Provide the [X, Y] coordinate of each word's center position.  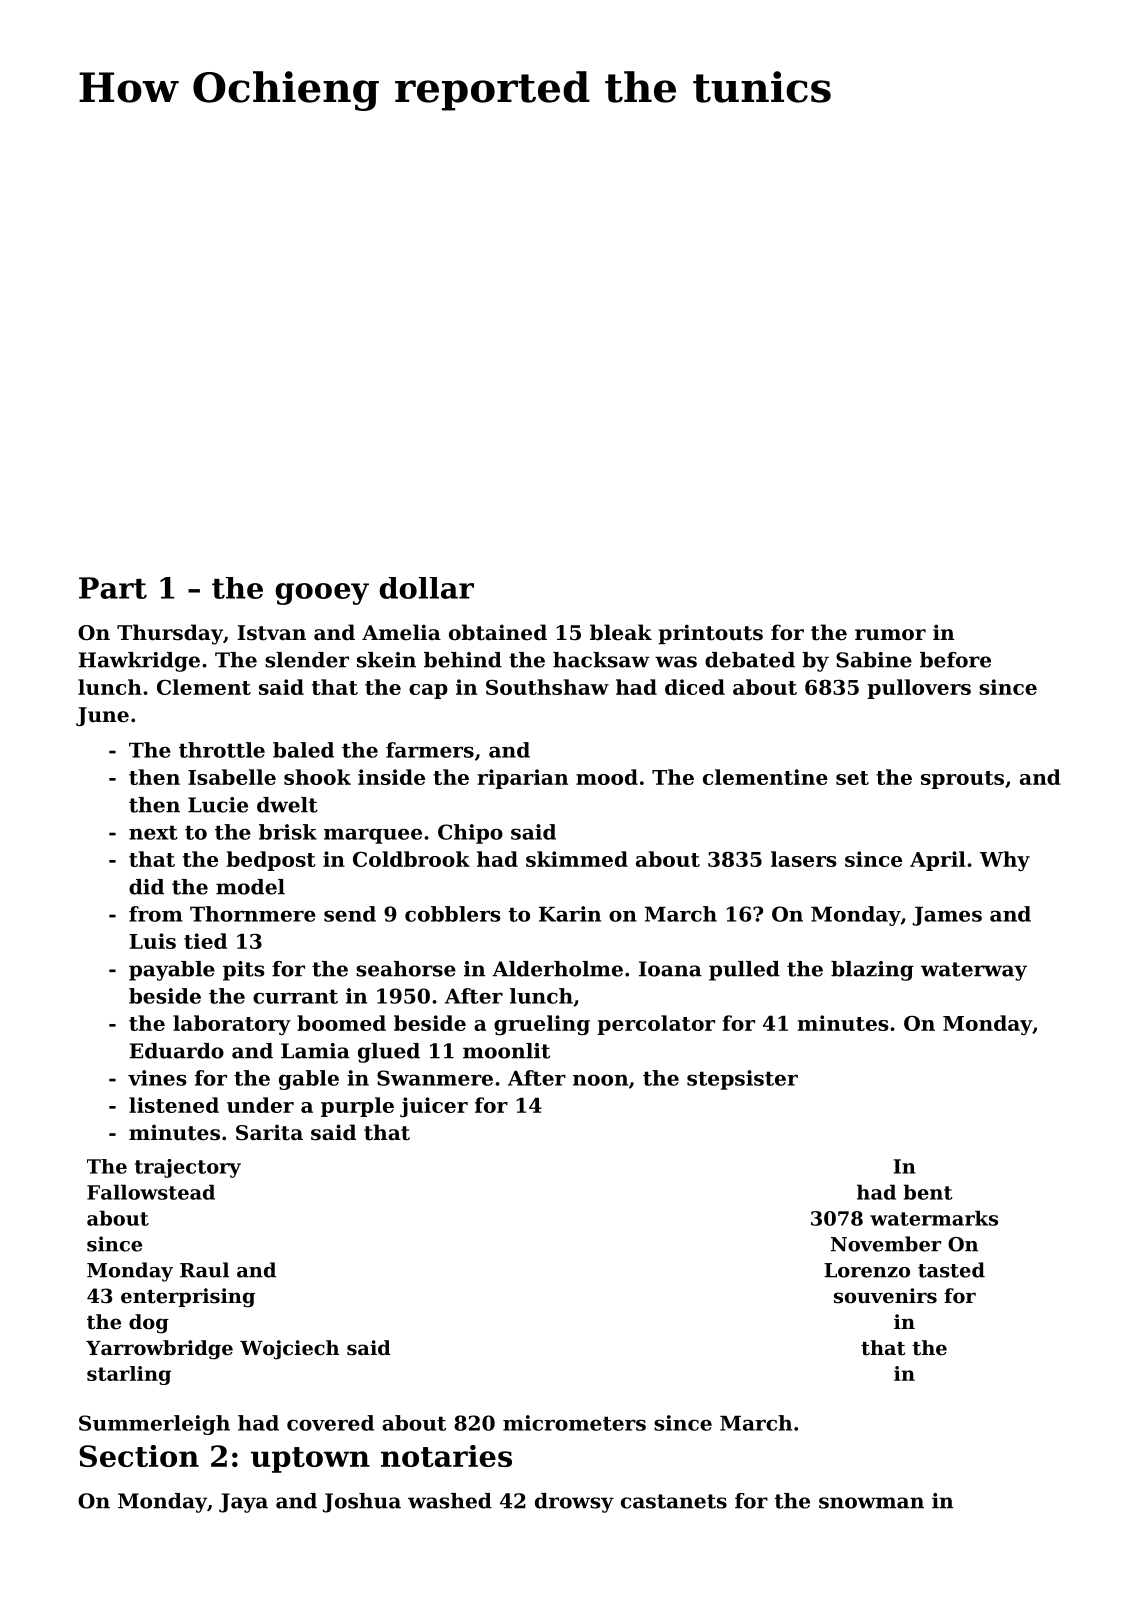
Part [113, 588]
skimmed [577, 859]
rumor [890, 635]
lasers [804, 859]
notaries [446, 1456]
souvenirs [885, 1296]
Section [139, 1456]
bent [928, 1192]
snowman [871, 1503]
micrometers [574, 1423]
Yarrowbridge [159, 1350]
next [153, 832]
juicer [434, 1107]
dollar [426, 588]
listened [174, 1105]
